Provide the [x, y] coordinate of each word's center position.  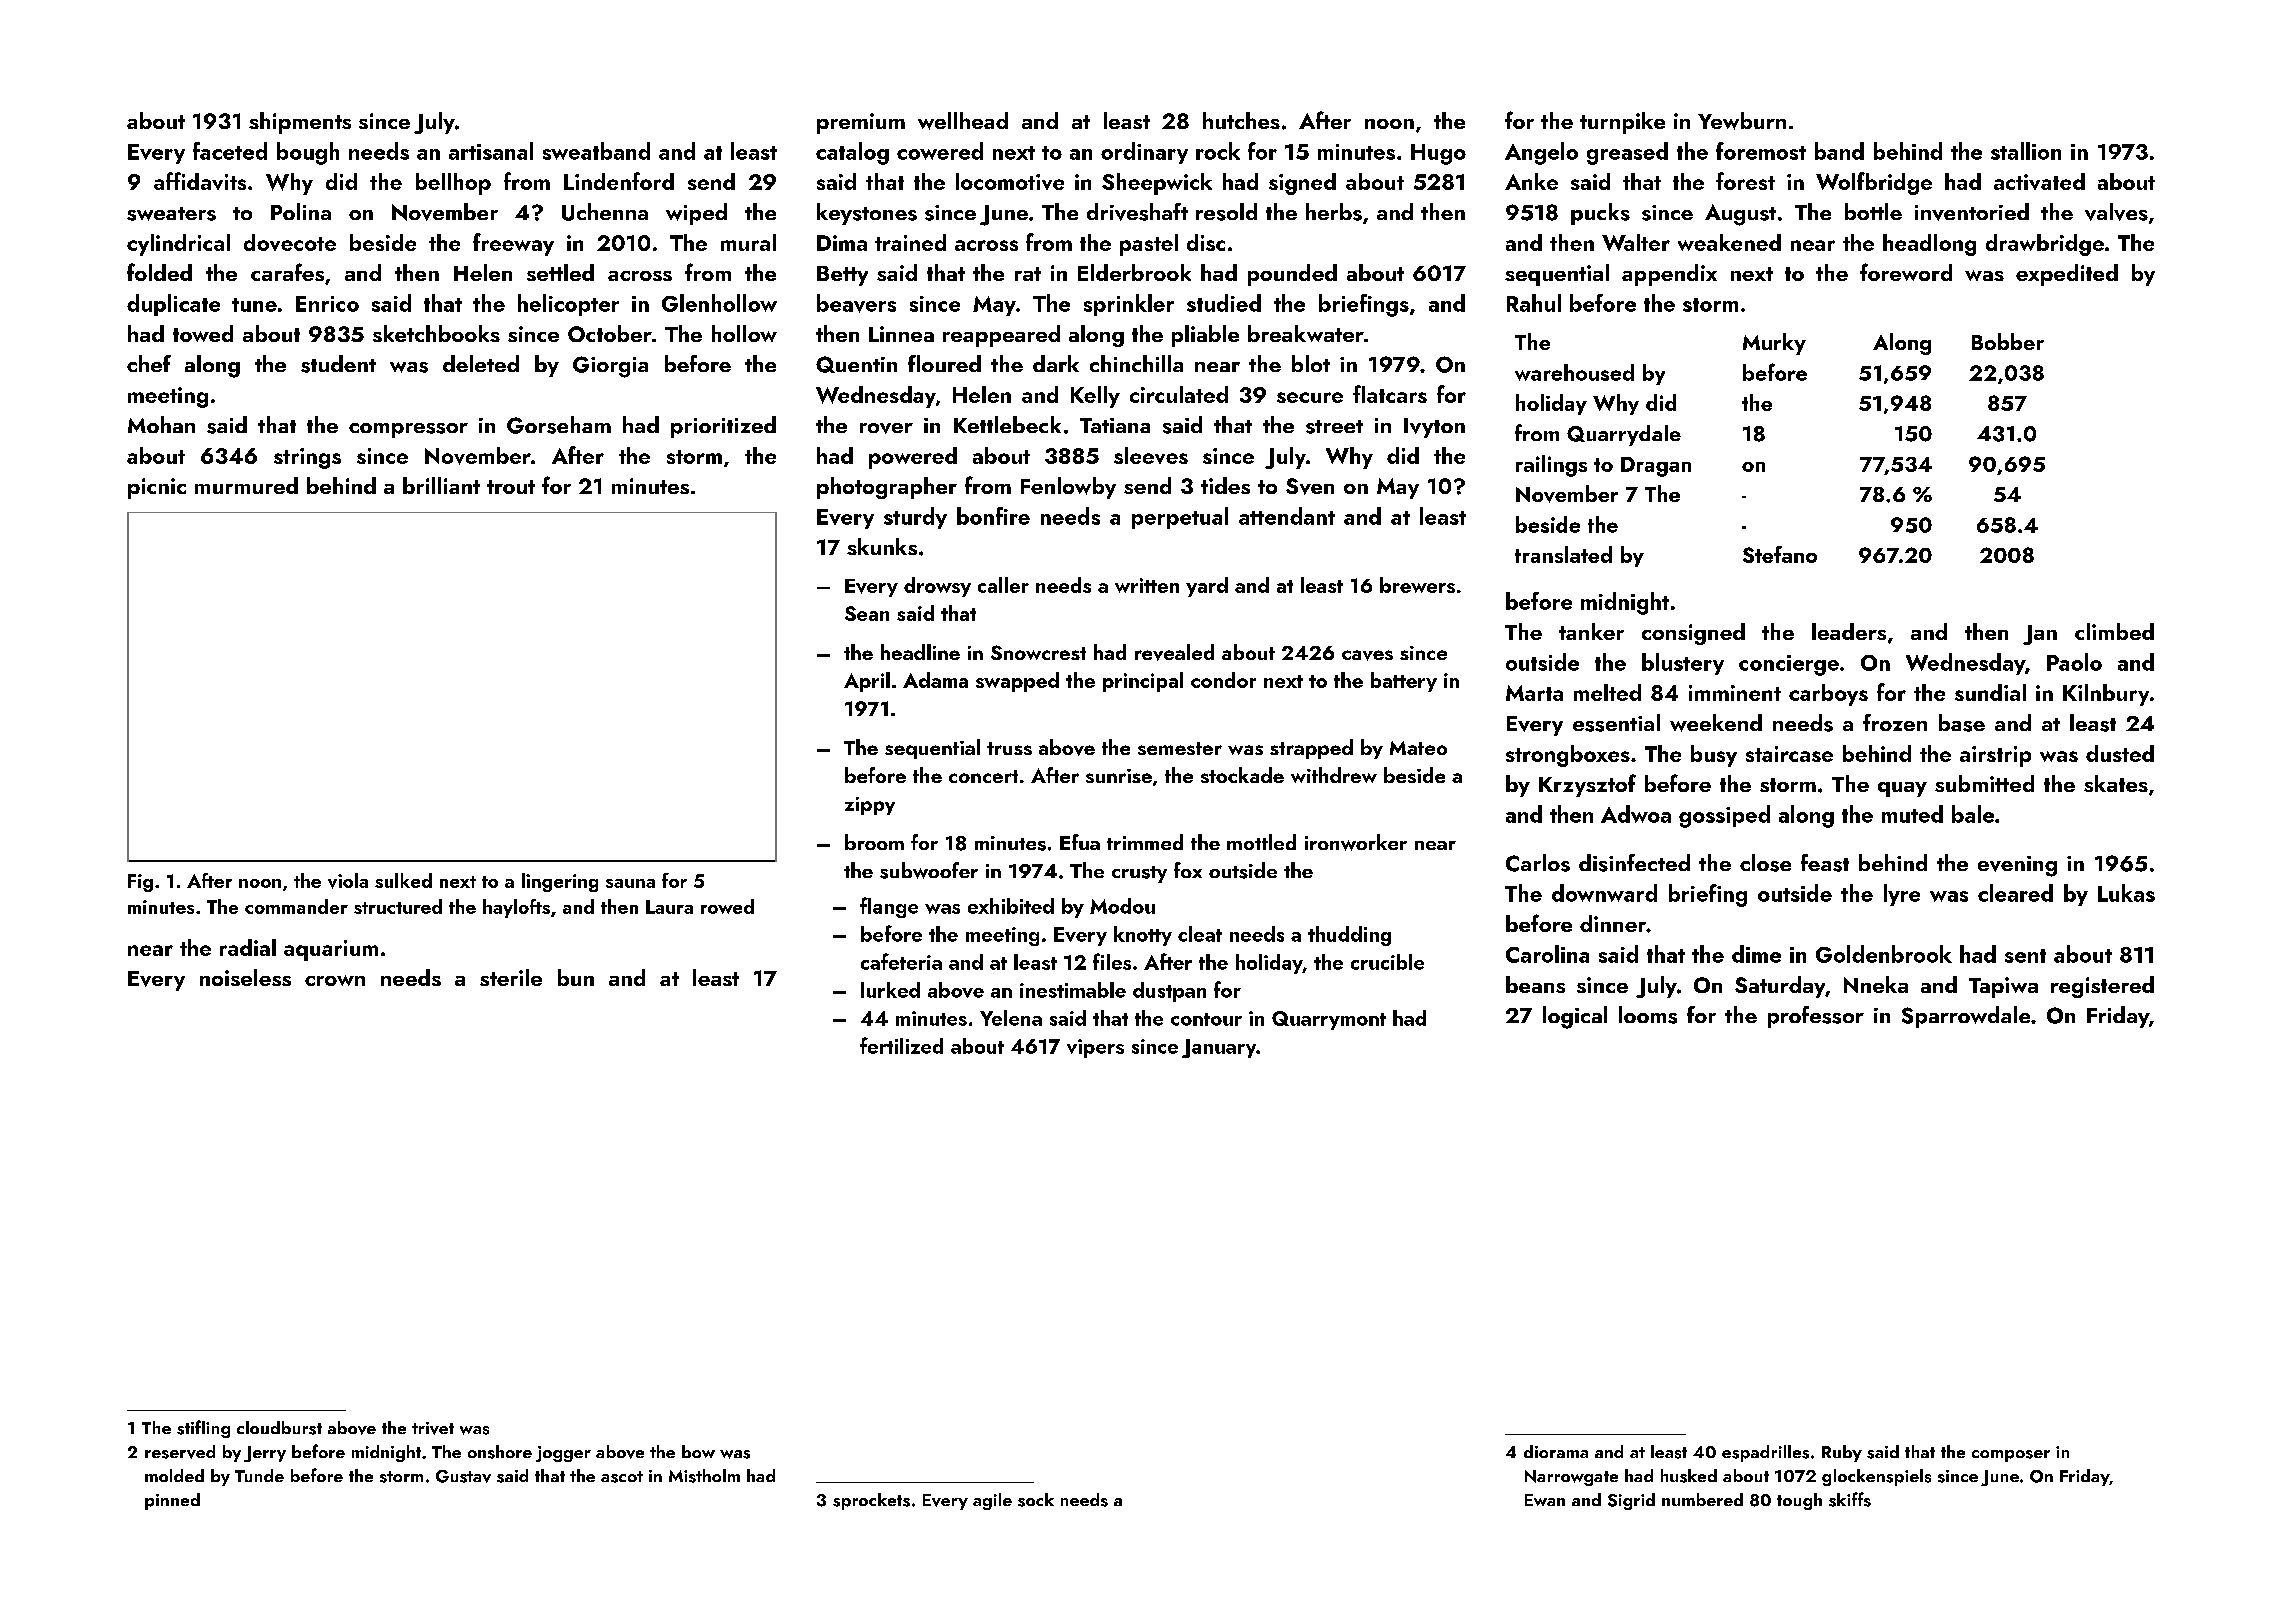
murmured [246, 485]
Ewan [1545, 1500]
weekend [1716, 723]
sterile [511, 977]
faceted [230, 151]
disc [1206, 242]
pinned [172, 1501]
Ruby [1842, 1453]
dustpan [1169, 992]
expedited [2067, 275]
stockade [1242, 775]
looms [1648, 1015]
